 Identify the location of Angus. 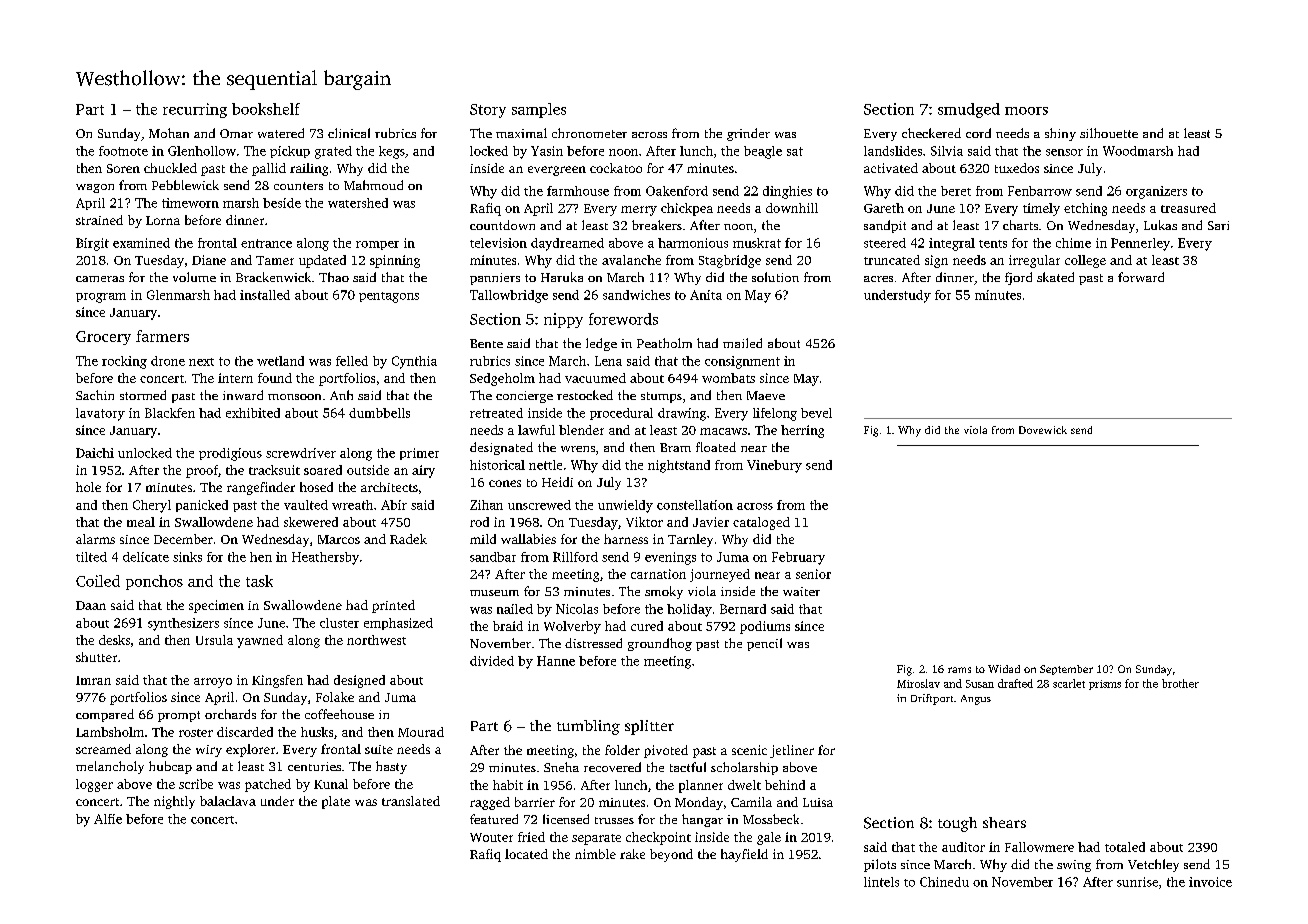
(976, 700).
